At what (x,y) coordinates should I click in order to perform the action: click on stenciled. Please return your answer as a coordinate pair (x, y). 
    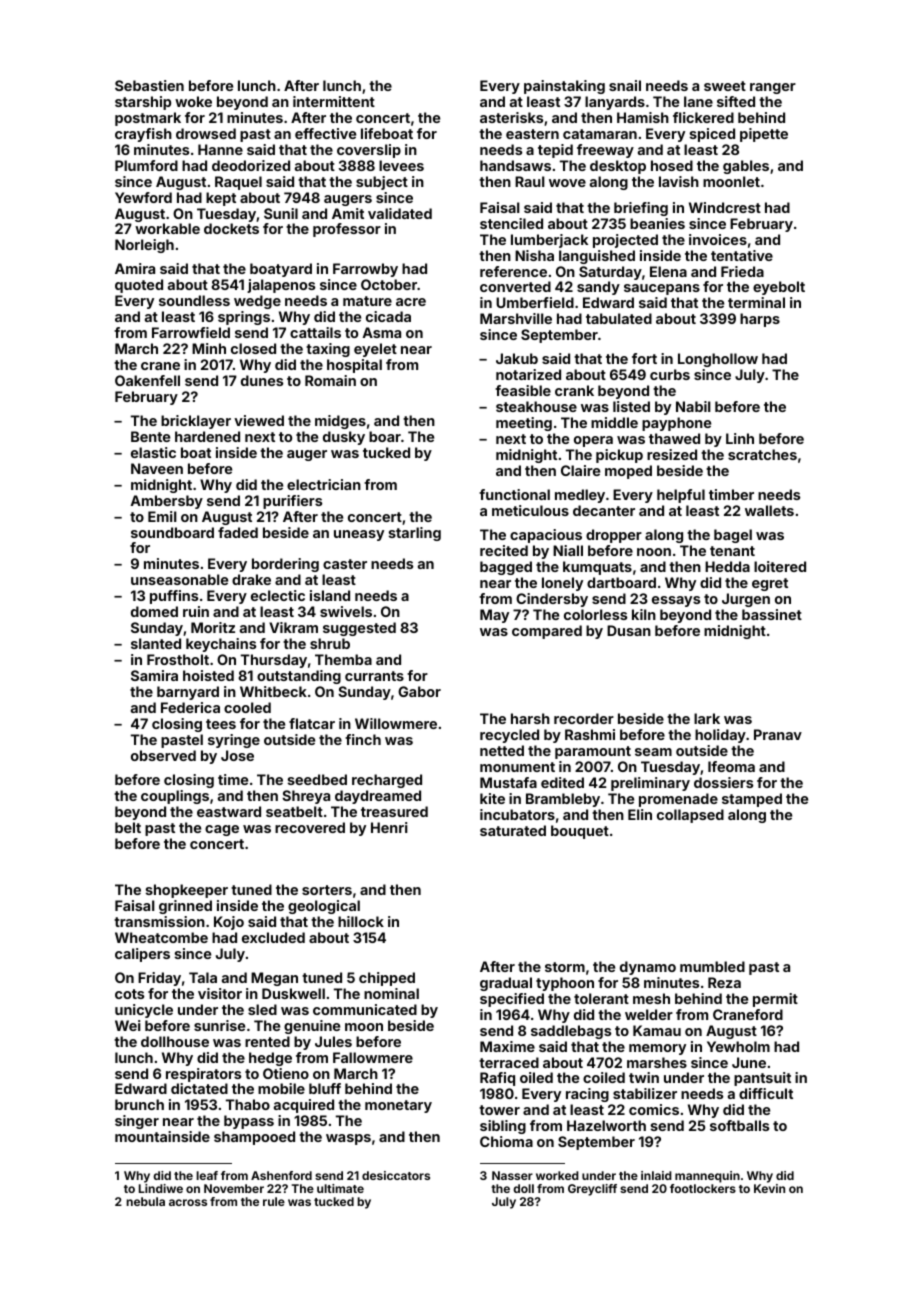
    Looking at the image, I should click on (511, 223).
